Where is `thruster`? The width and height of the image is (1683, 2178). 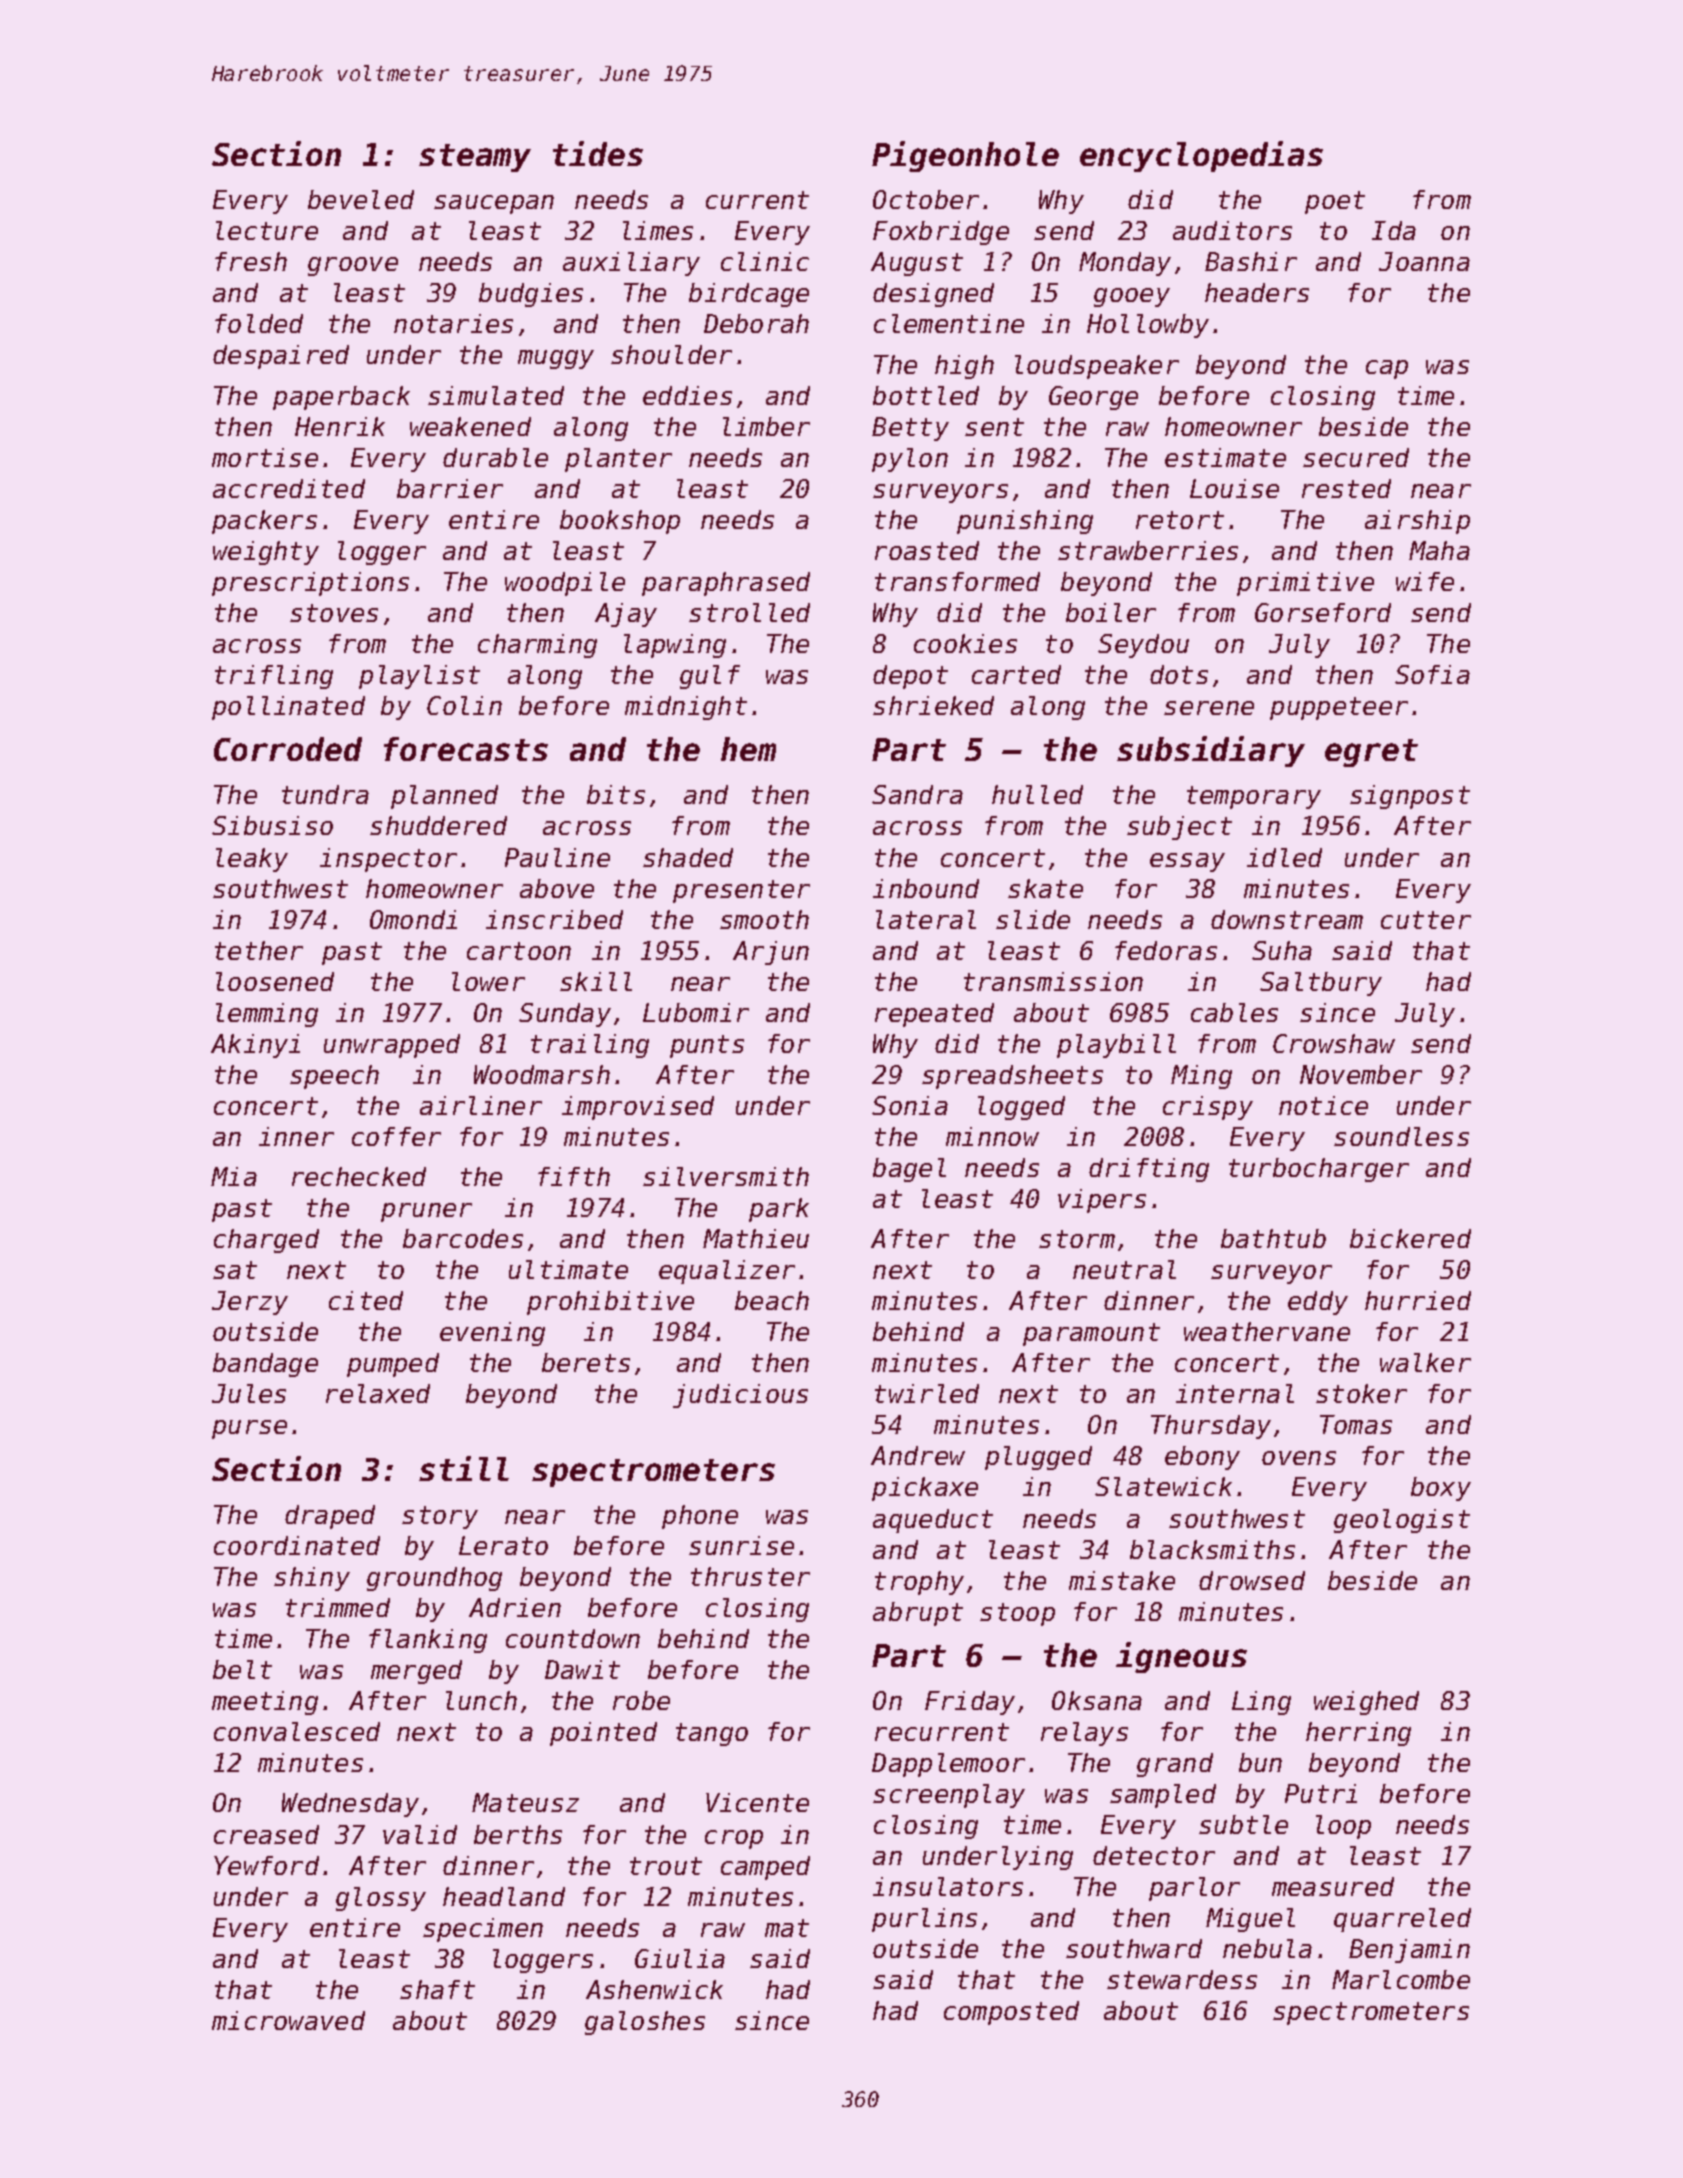 thruster is located at coordinates (750, 1576).
